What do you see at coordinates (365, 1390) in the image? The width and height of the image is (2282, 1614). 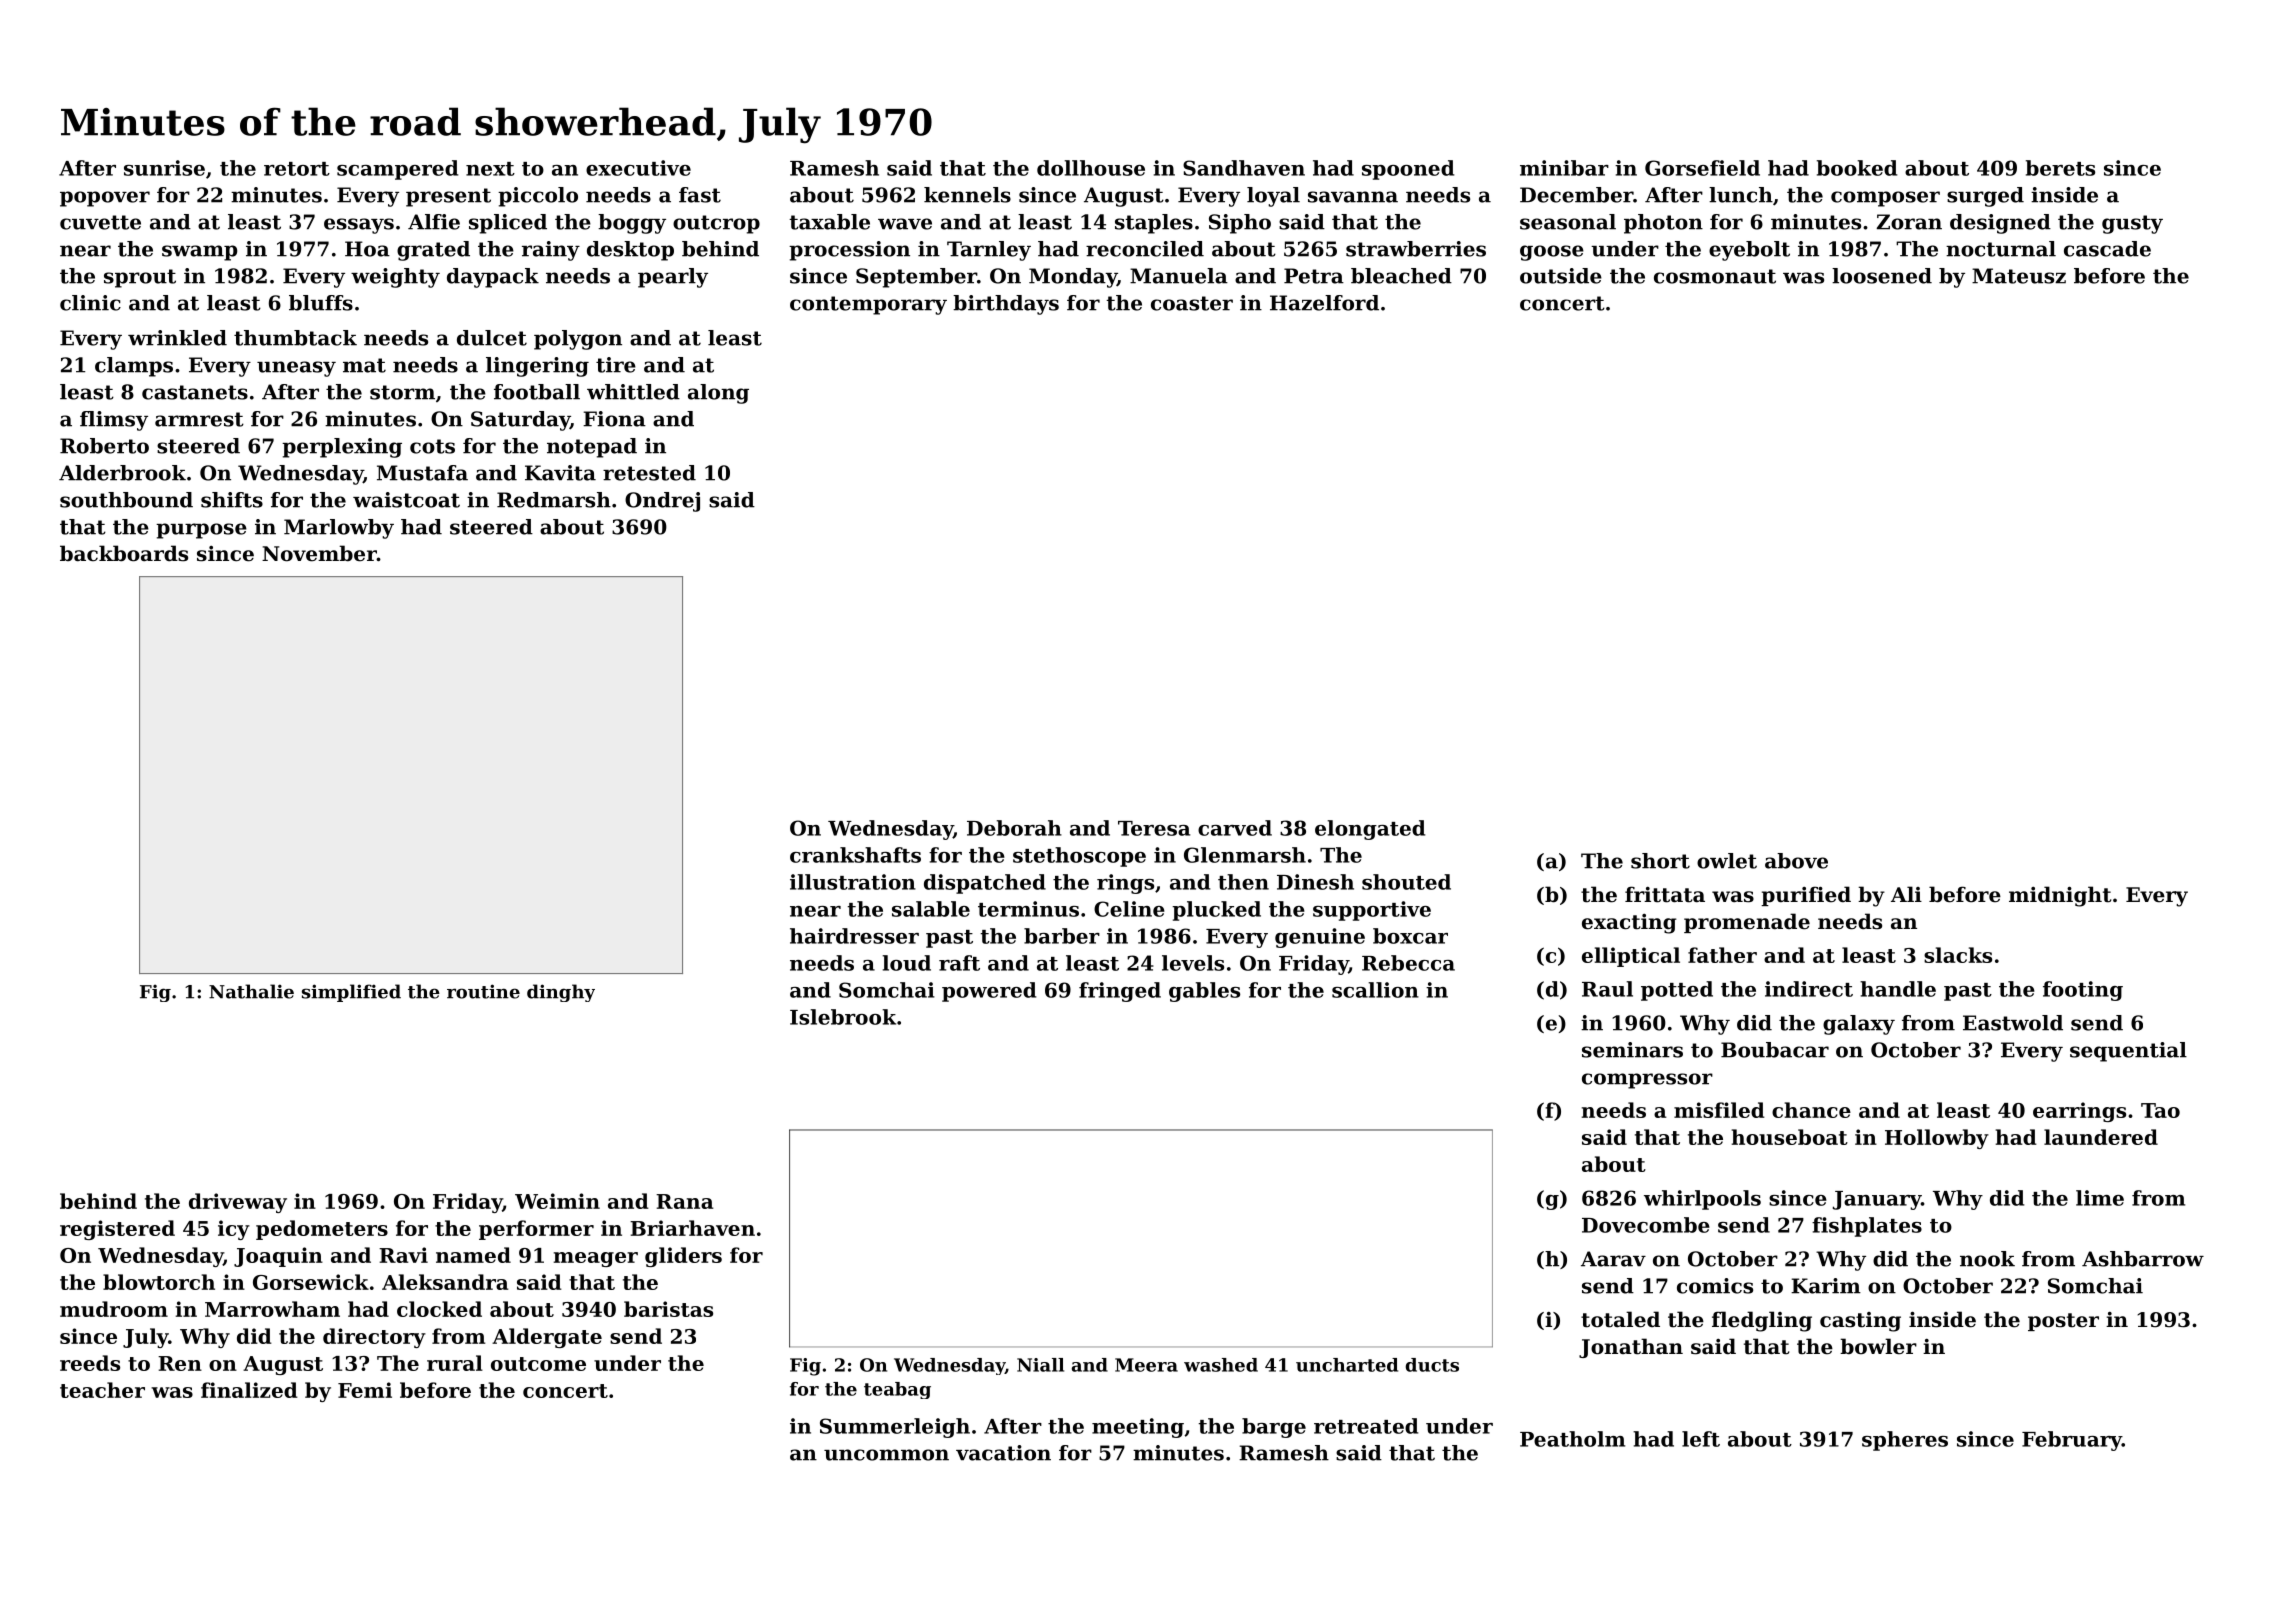 I see `Femi` at bounding box center [365, 1390].
